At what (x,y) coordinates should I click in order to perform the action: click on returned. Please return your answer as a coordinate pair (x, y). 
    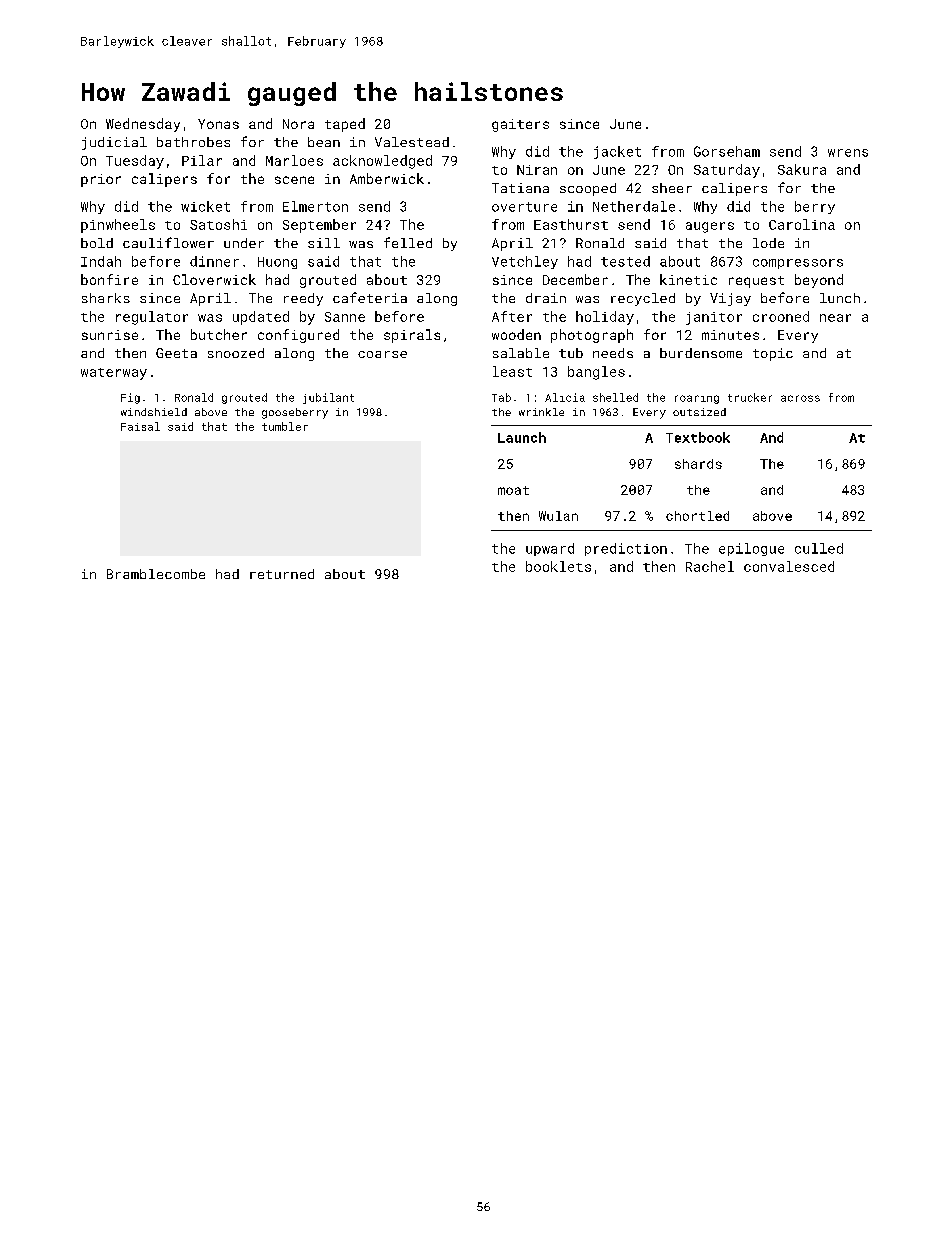
    Looking at the image, I should click on (282, 574).
